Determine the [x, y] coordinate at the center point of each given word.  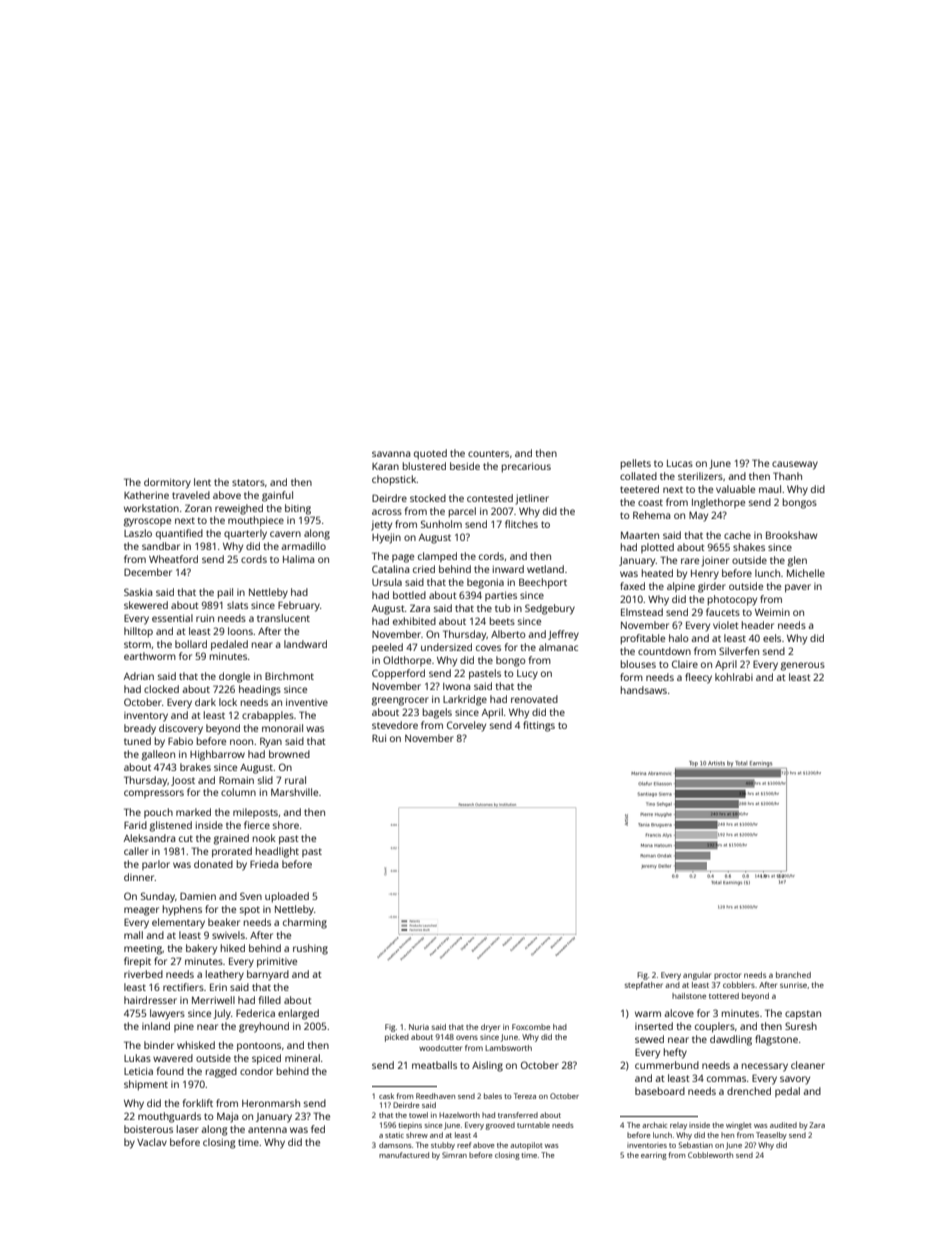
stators [248, 482]
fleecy [698, 678]
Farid [135, 825]
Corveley [466, 726]
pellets [636, 464]
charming [305, 923]
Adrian [139, 676]
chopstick [394, 480]
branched [793, 975]
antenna [267, 1129]
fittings [539, 726]
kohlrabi [734, 677]
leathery [225, 975]
